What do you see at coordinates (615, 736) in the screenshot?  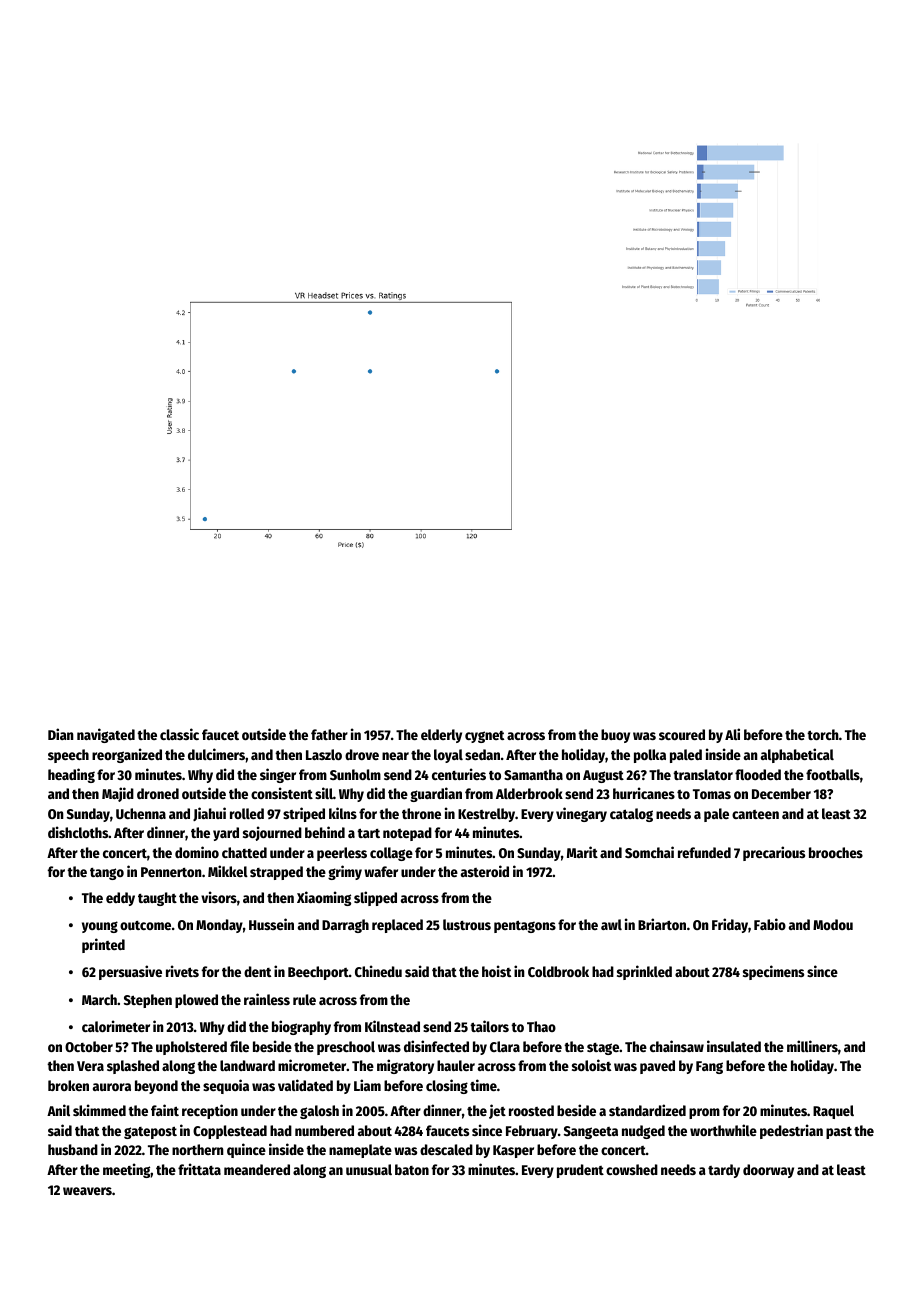 I see `buoy` at bounding box center [615, 736].
